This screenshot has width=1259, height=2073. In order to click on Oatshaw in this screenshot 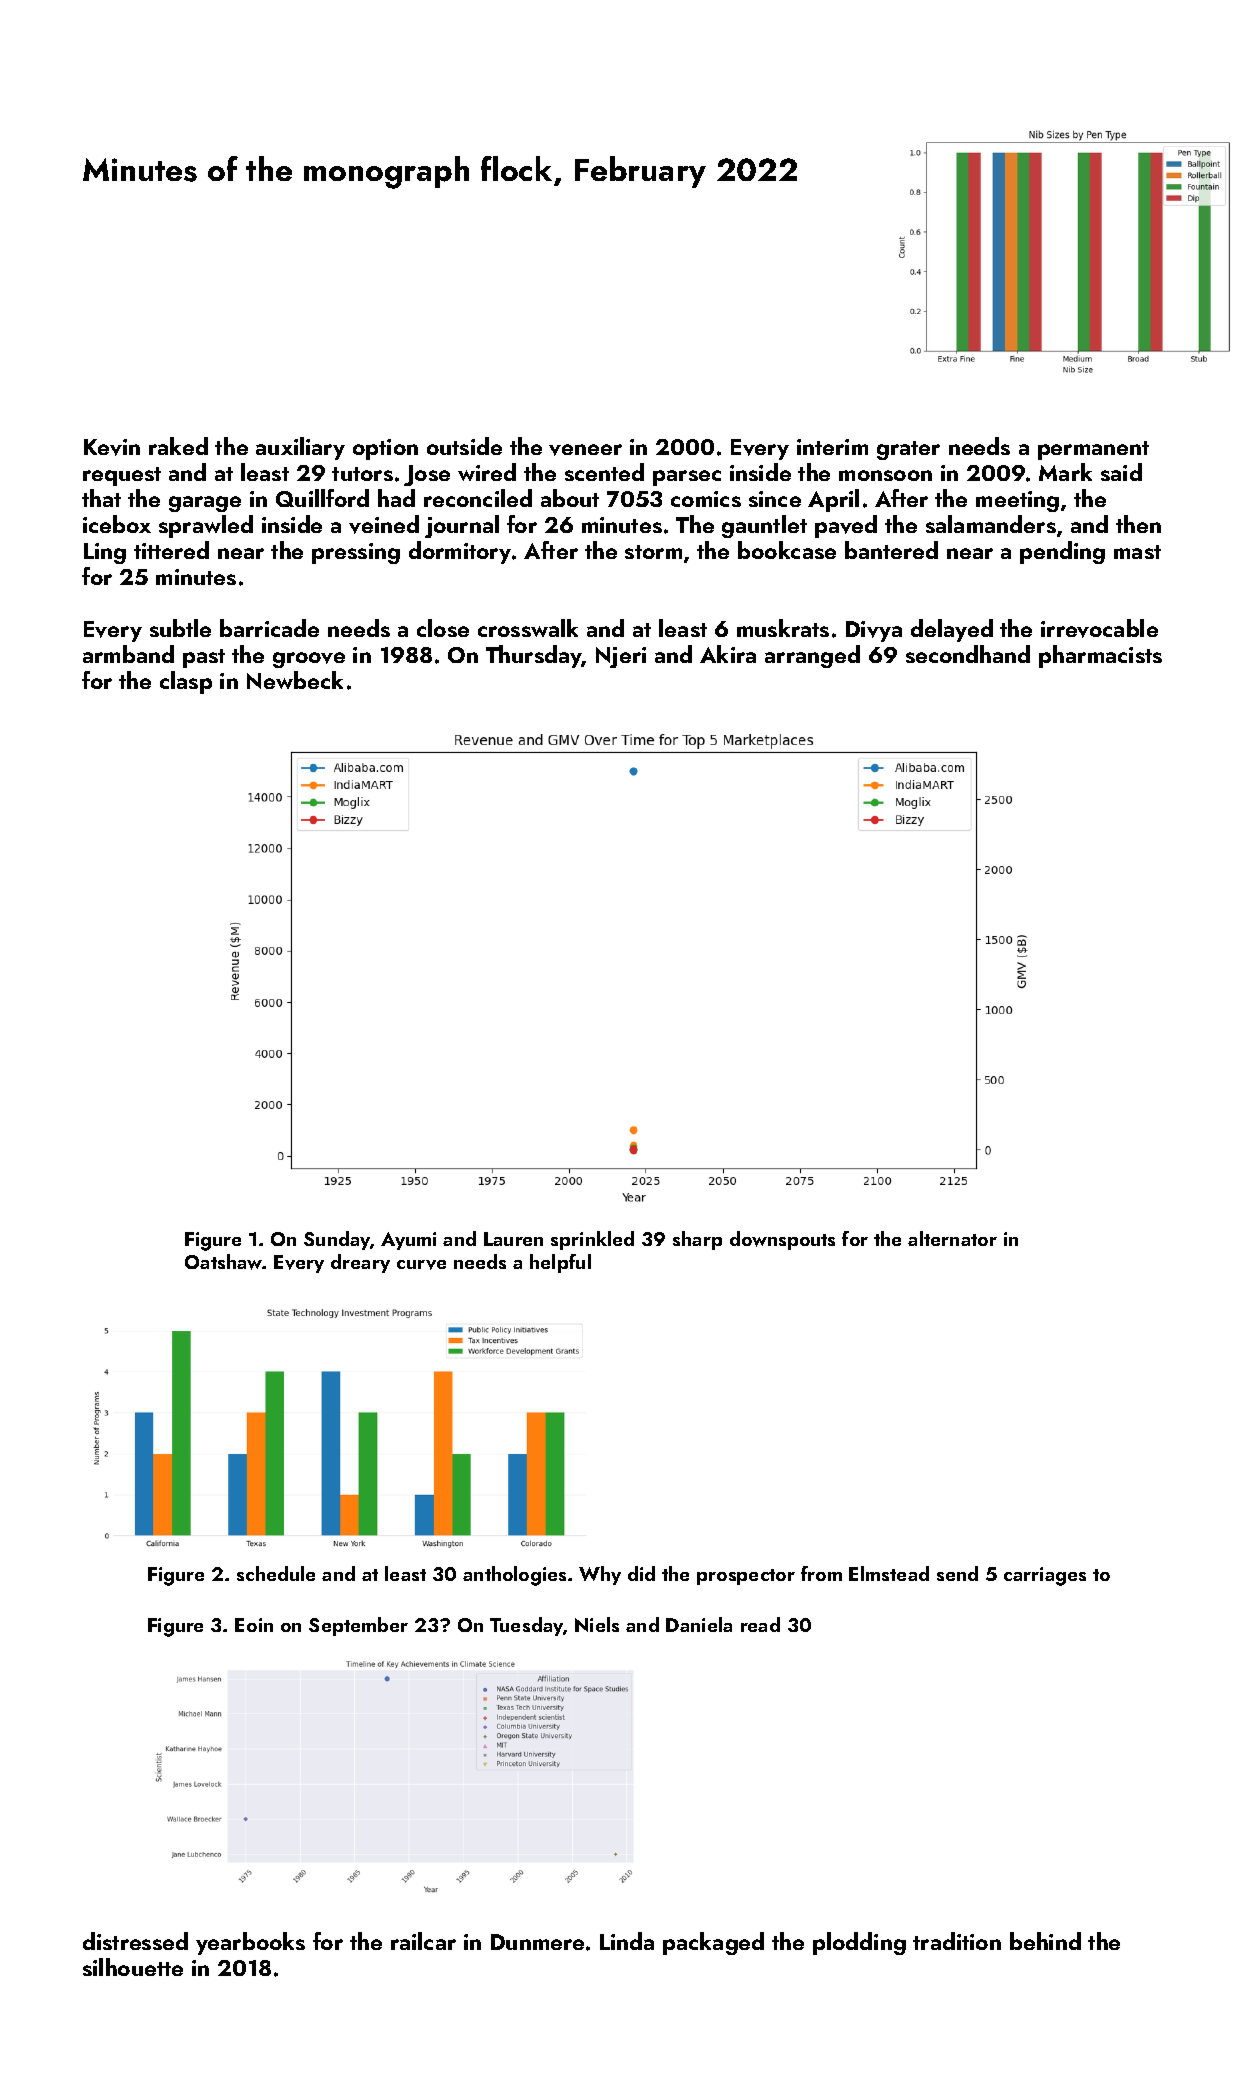, I will do `click(224, 1262)`.
